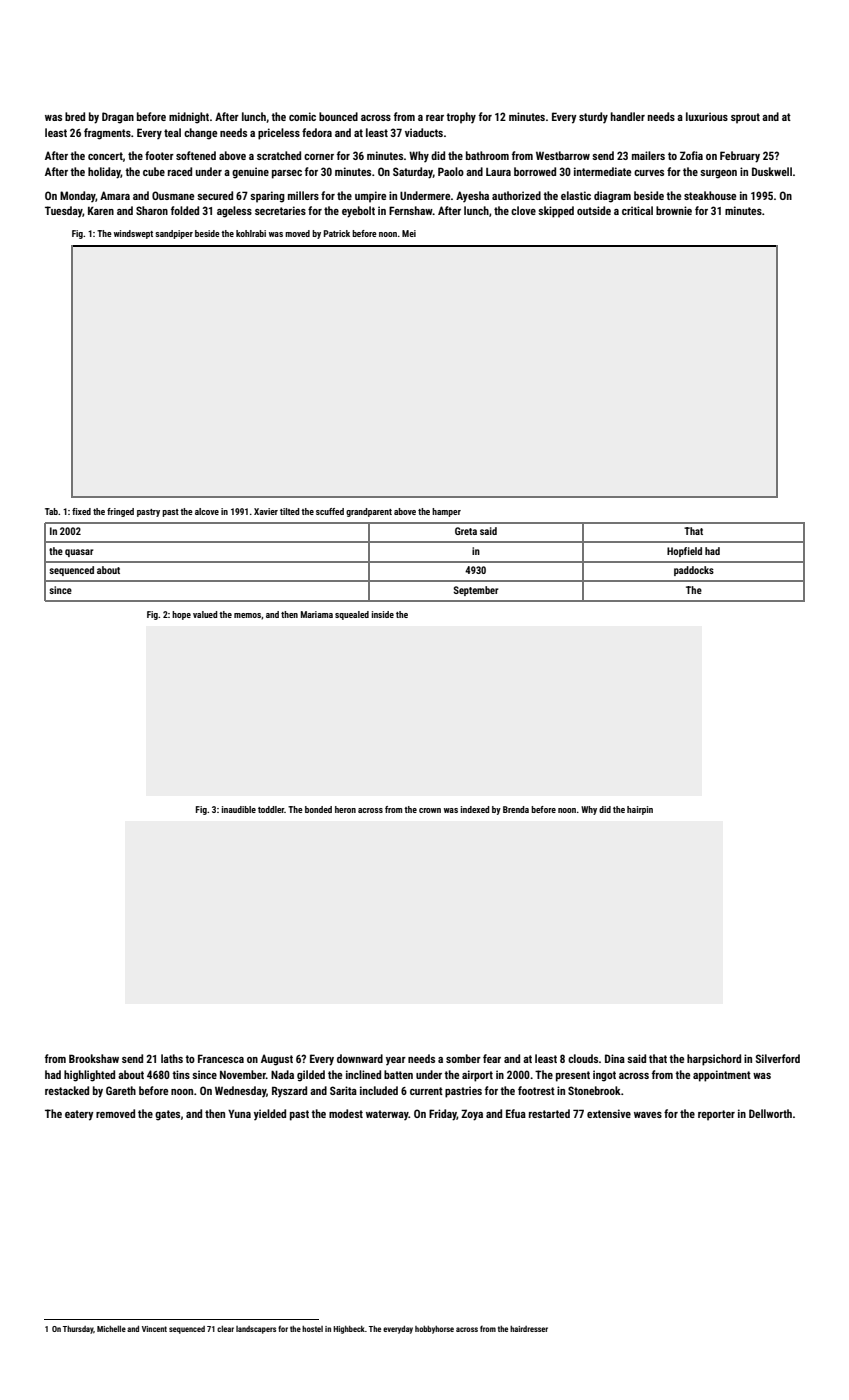  Describe the element at coordinates (239, 809) in the image. I see `inaudible` at that location.
